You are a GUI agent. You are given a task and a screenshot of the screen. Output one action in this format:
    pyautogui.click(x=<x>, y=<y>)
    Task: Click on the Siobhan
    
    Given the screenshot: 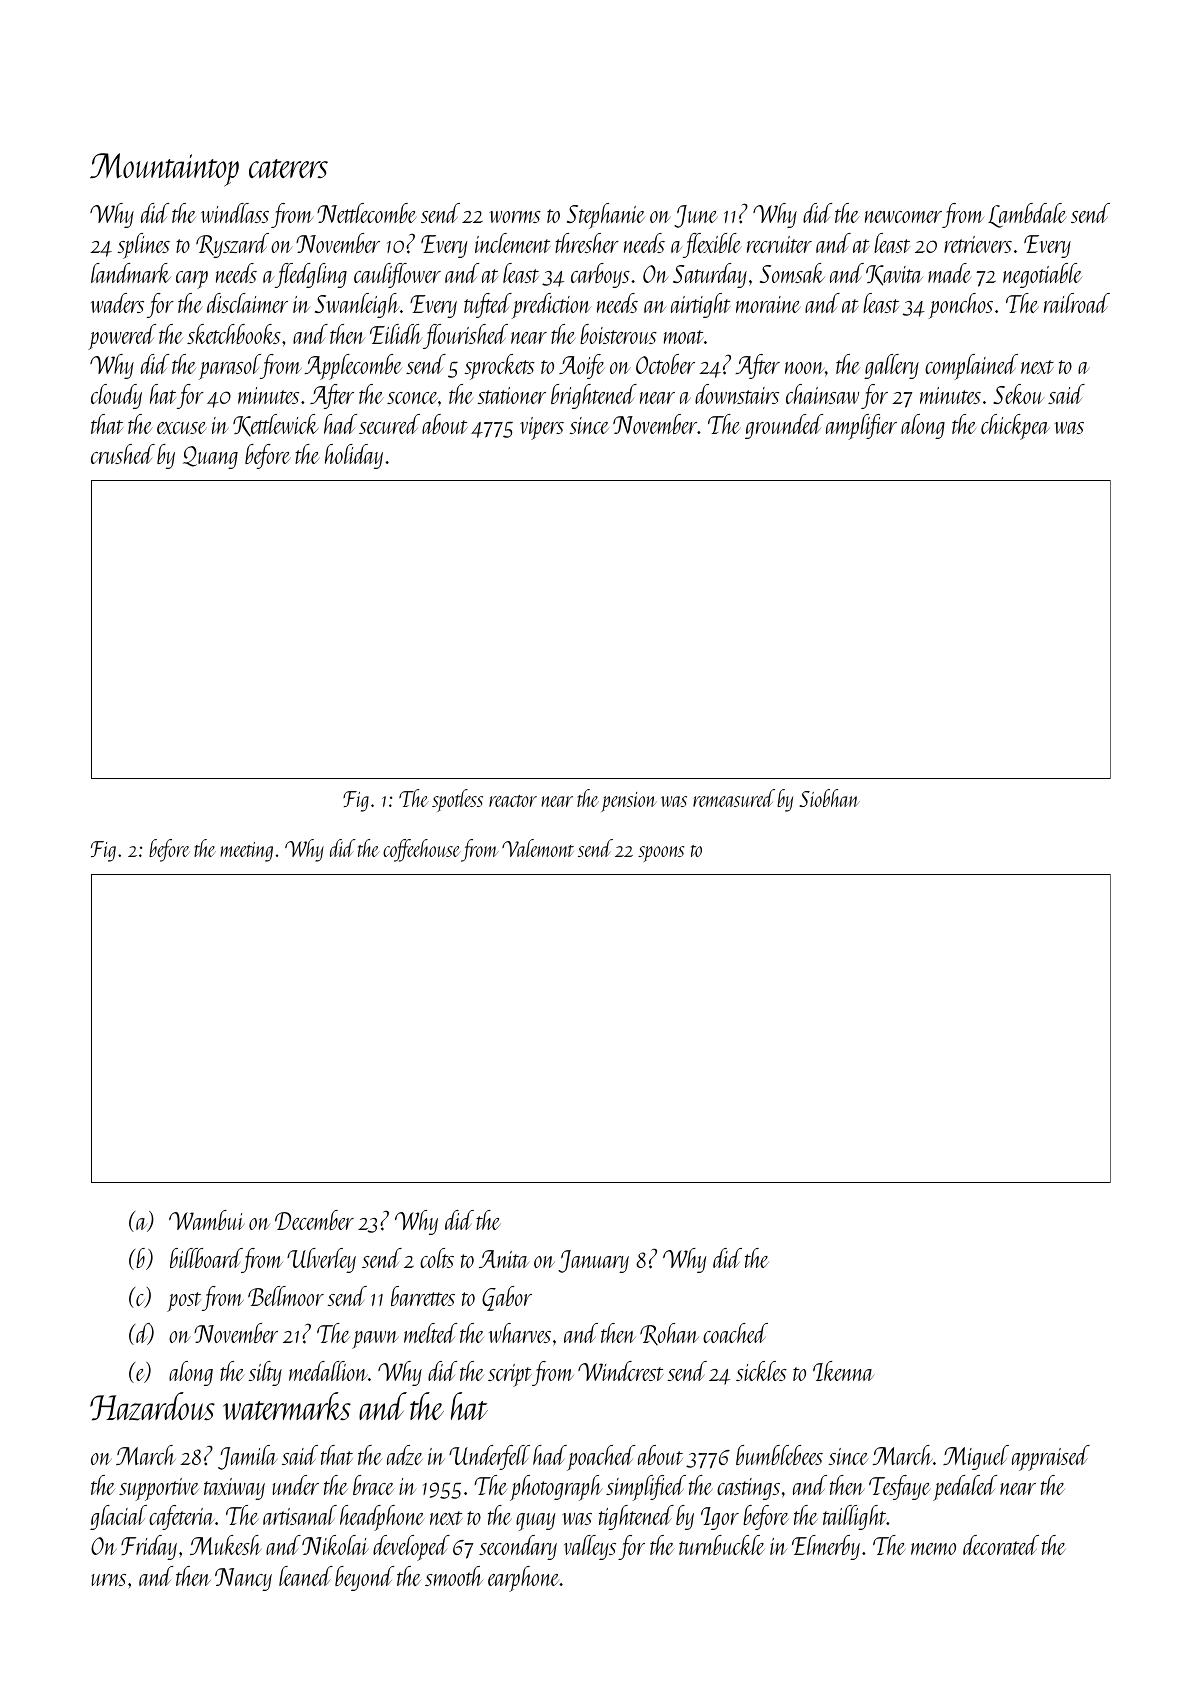 What is the action you would take?
    pyautogui.click(x=829, y=798)
